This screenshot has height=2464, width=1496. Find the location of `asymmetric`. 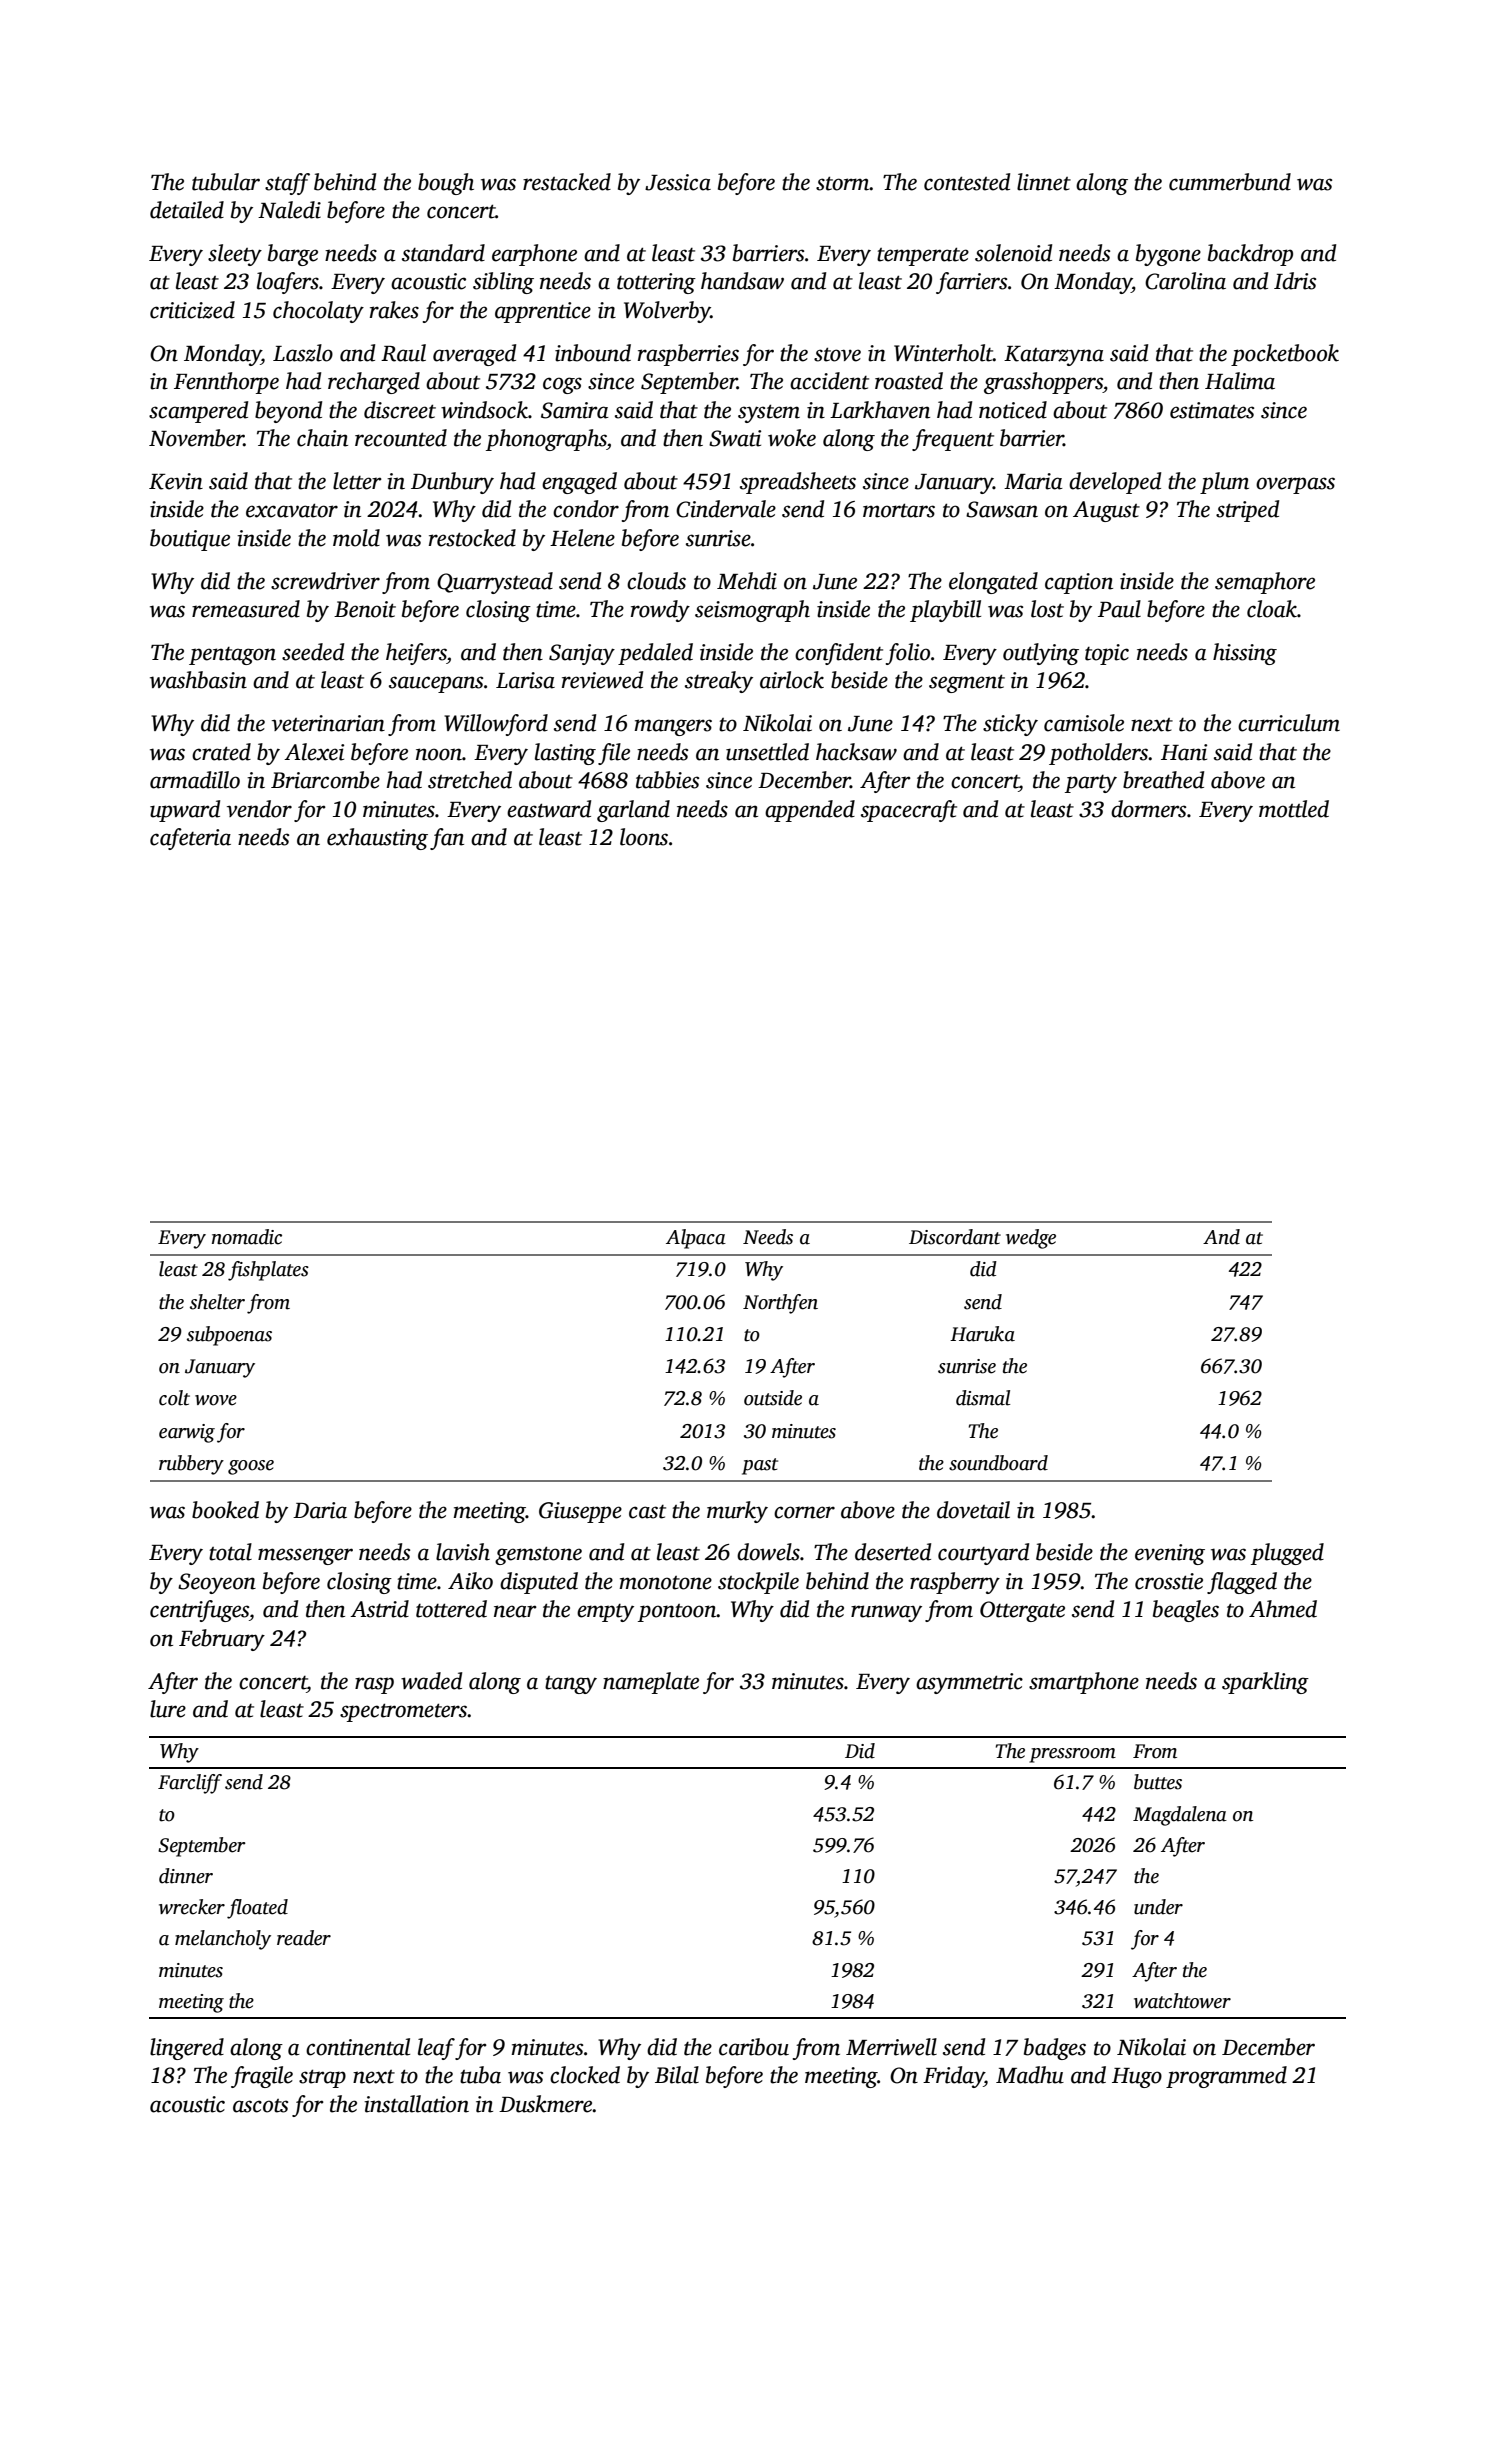

asymmetric is located at coordinates (969, 1683).
